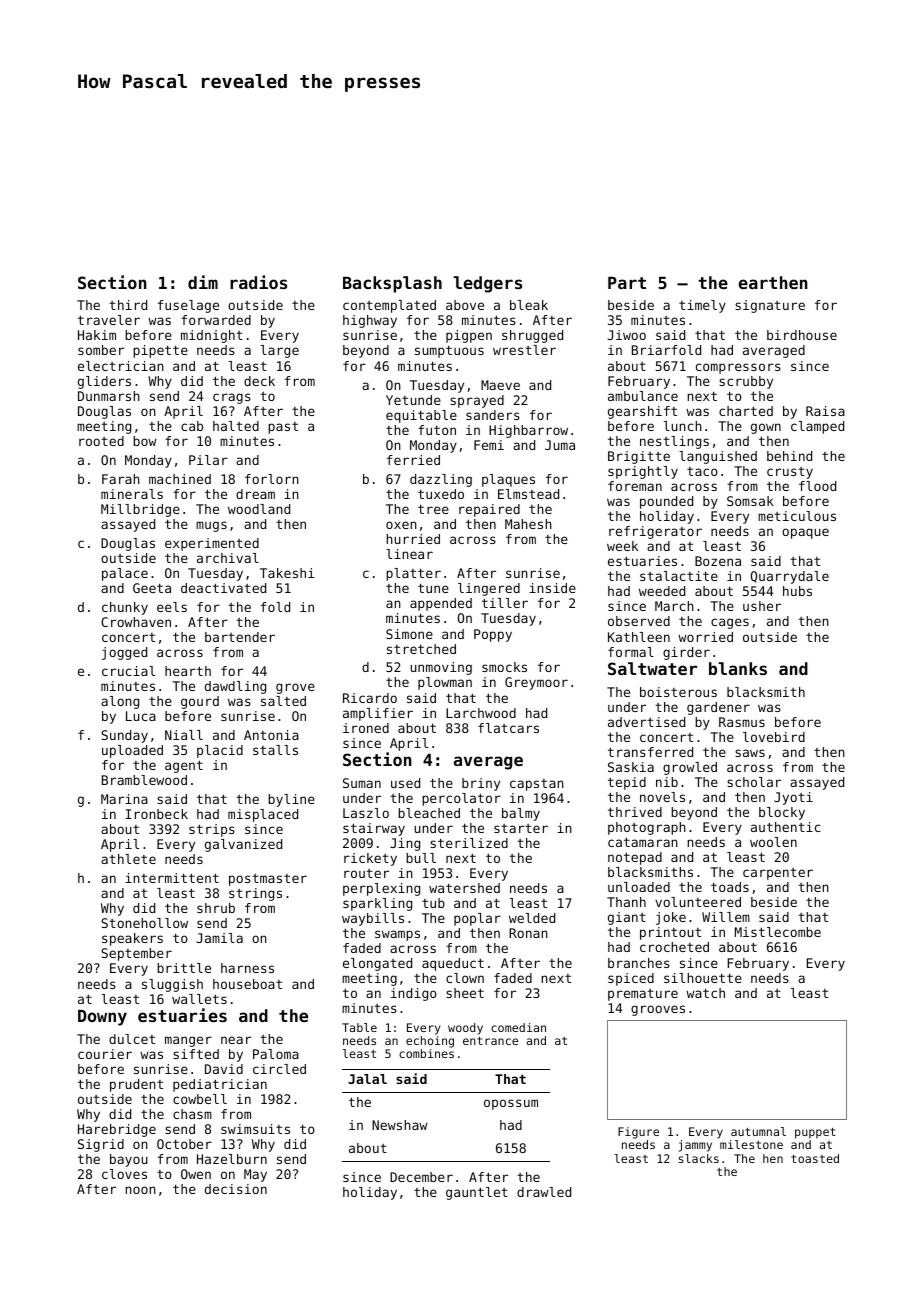 Image resolution: width=924 pixels, height=1308 pixels. What do you see at coordinates (464, 888) in the screenshot?
I see `watershed` at bounding box center [464, 888].
